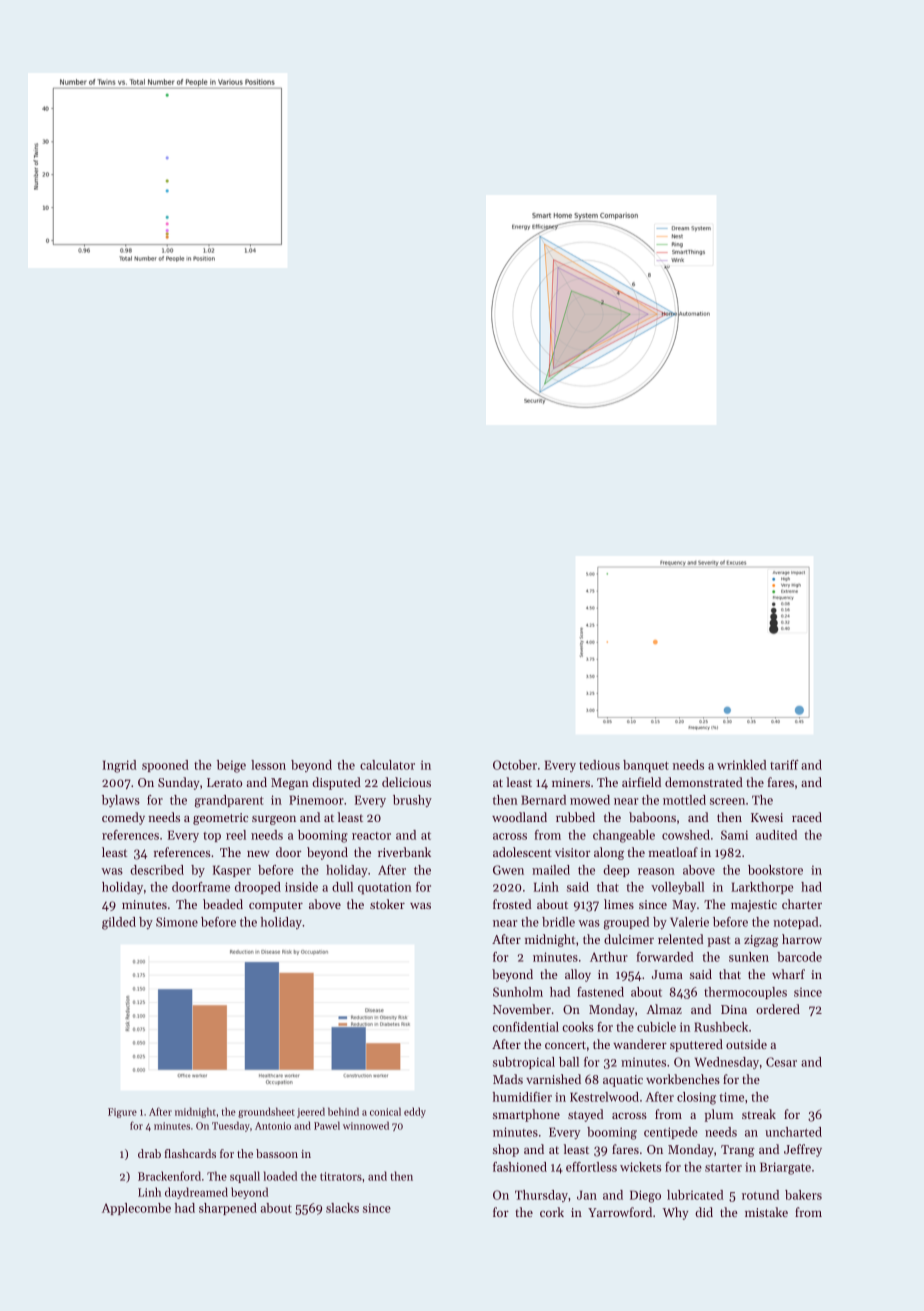  I want to click on gilded, so click(119, 923).
